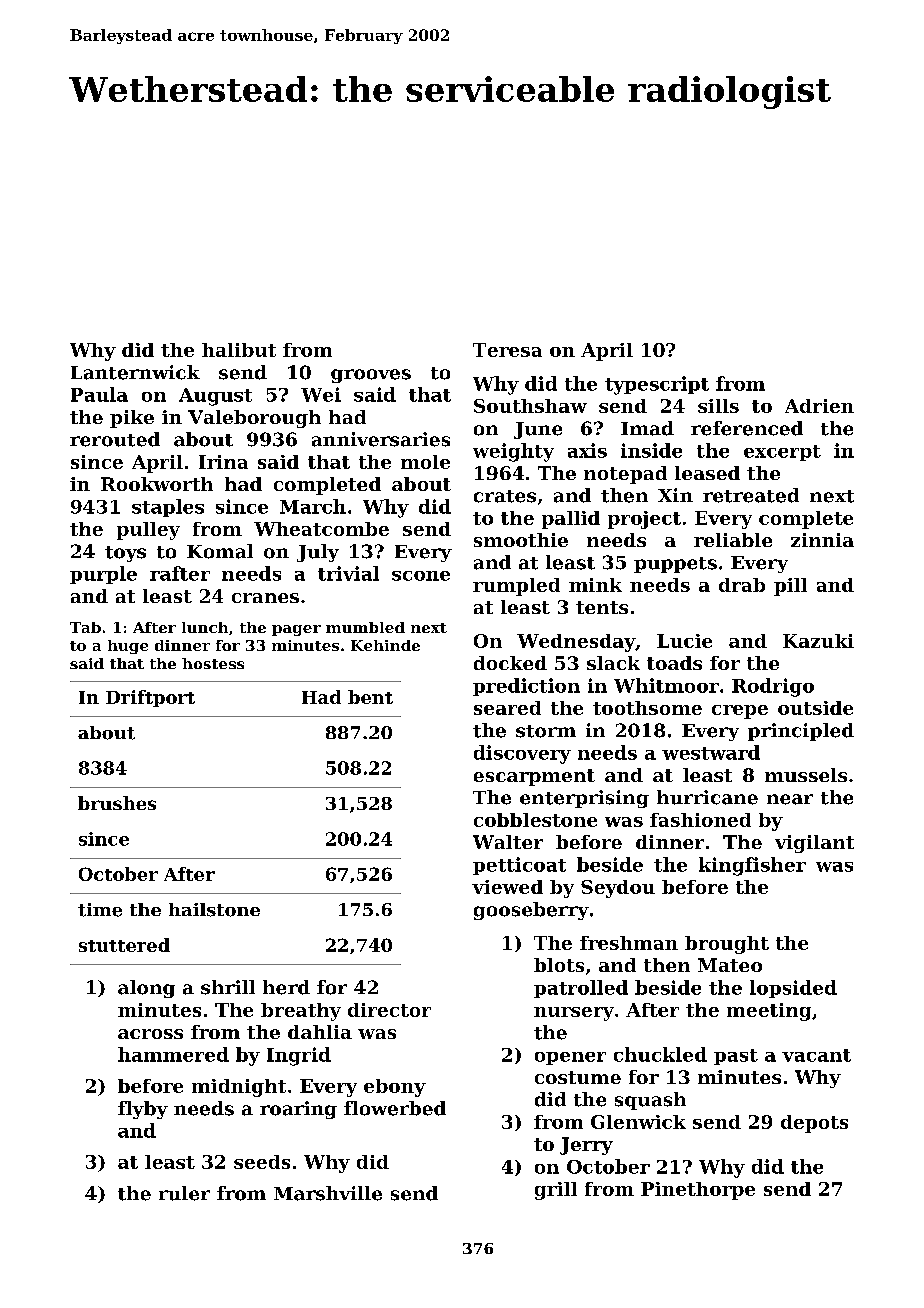 The height and width of the image is (1308, 924). I want to click on hailstone, so click(214, 910).
